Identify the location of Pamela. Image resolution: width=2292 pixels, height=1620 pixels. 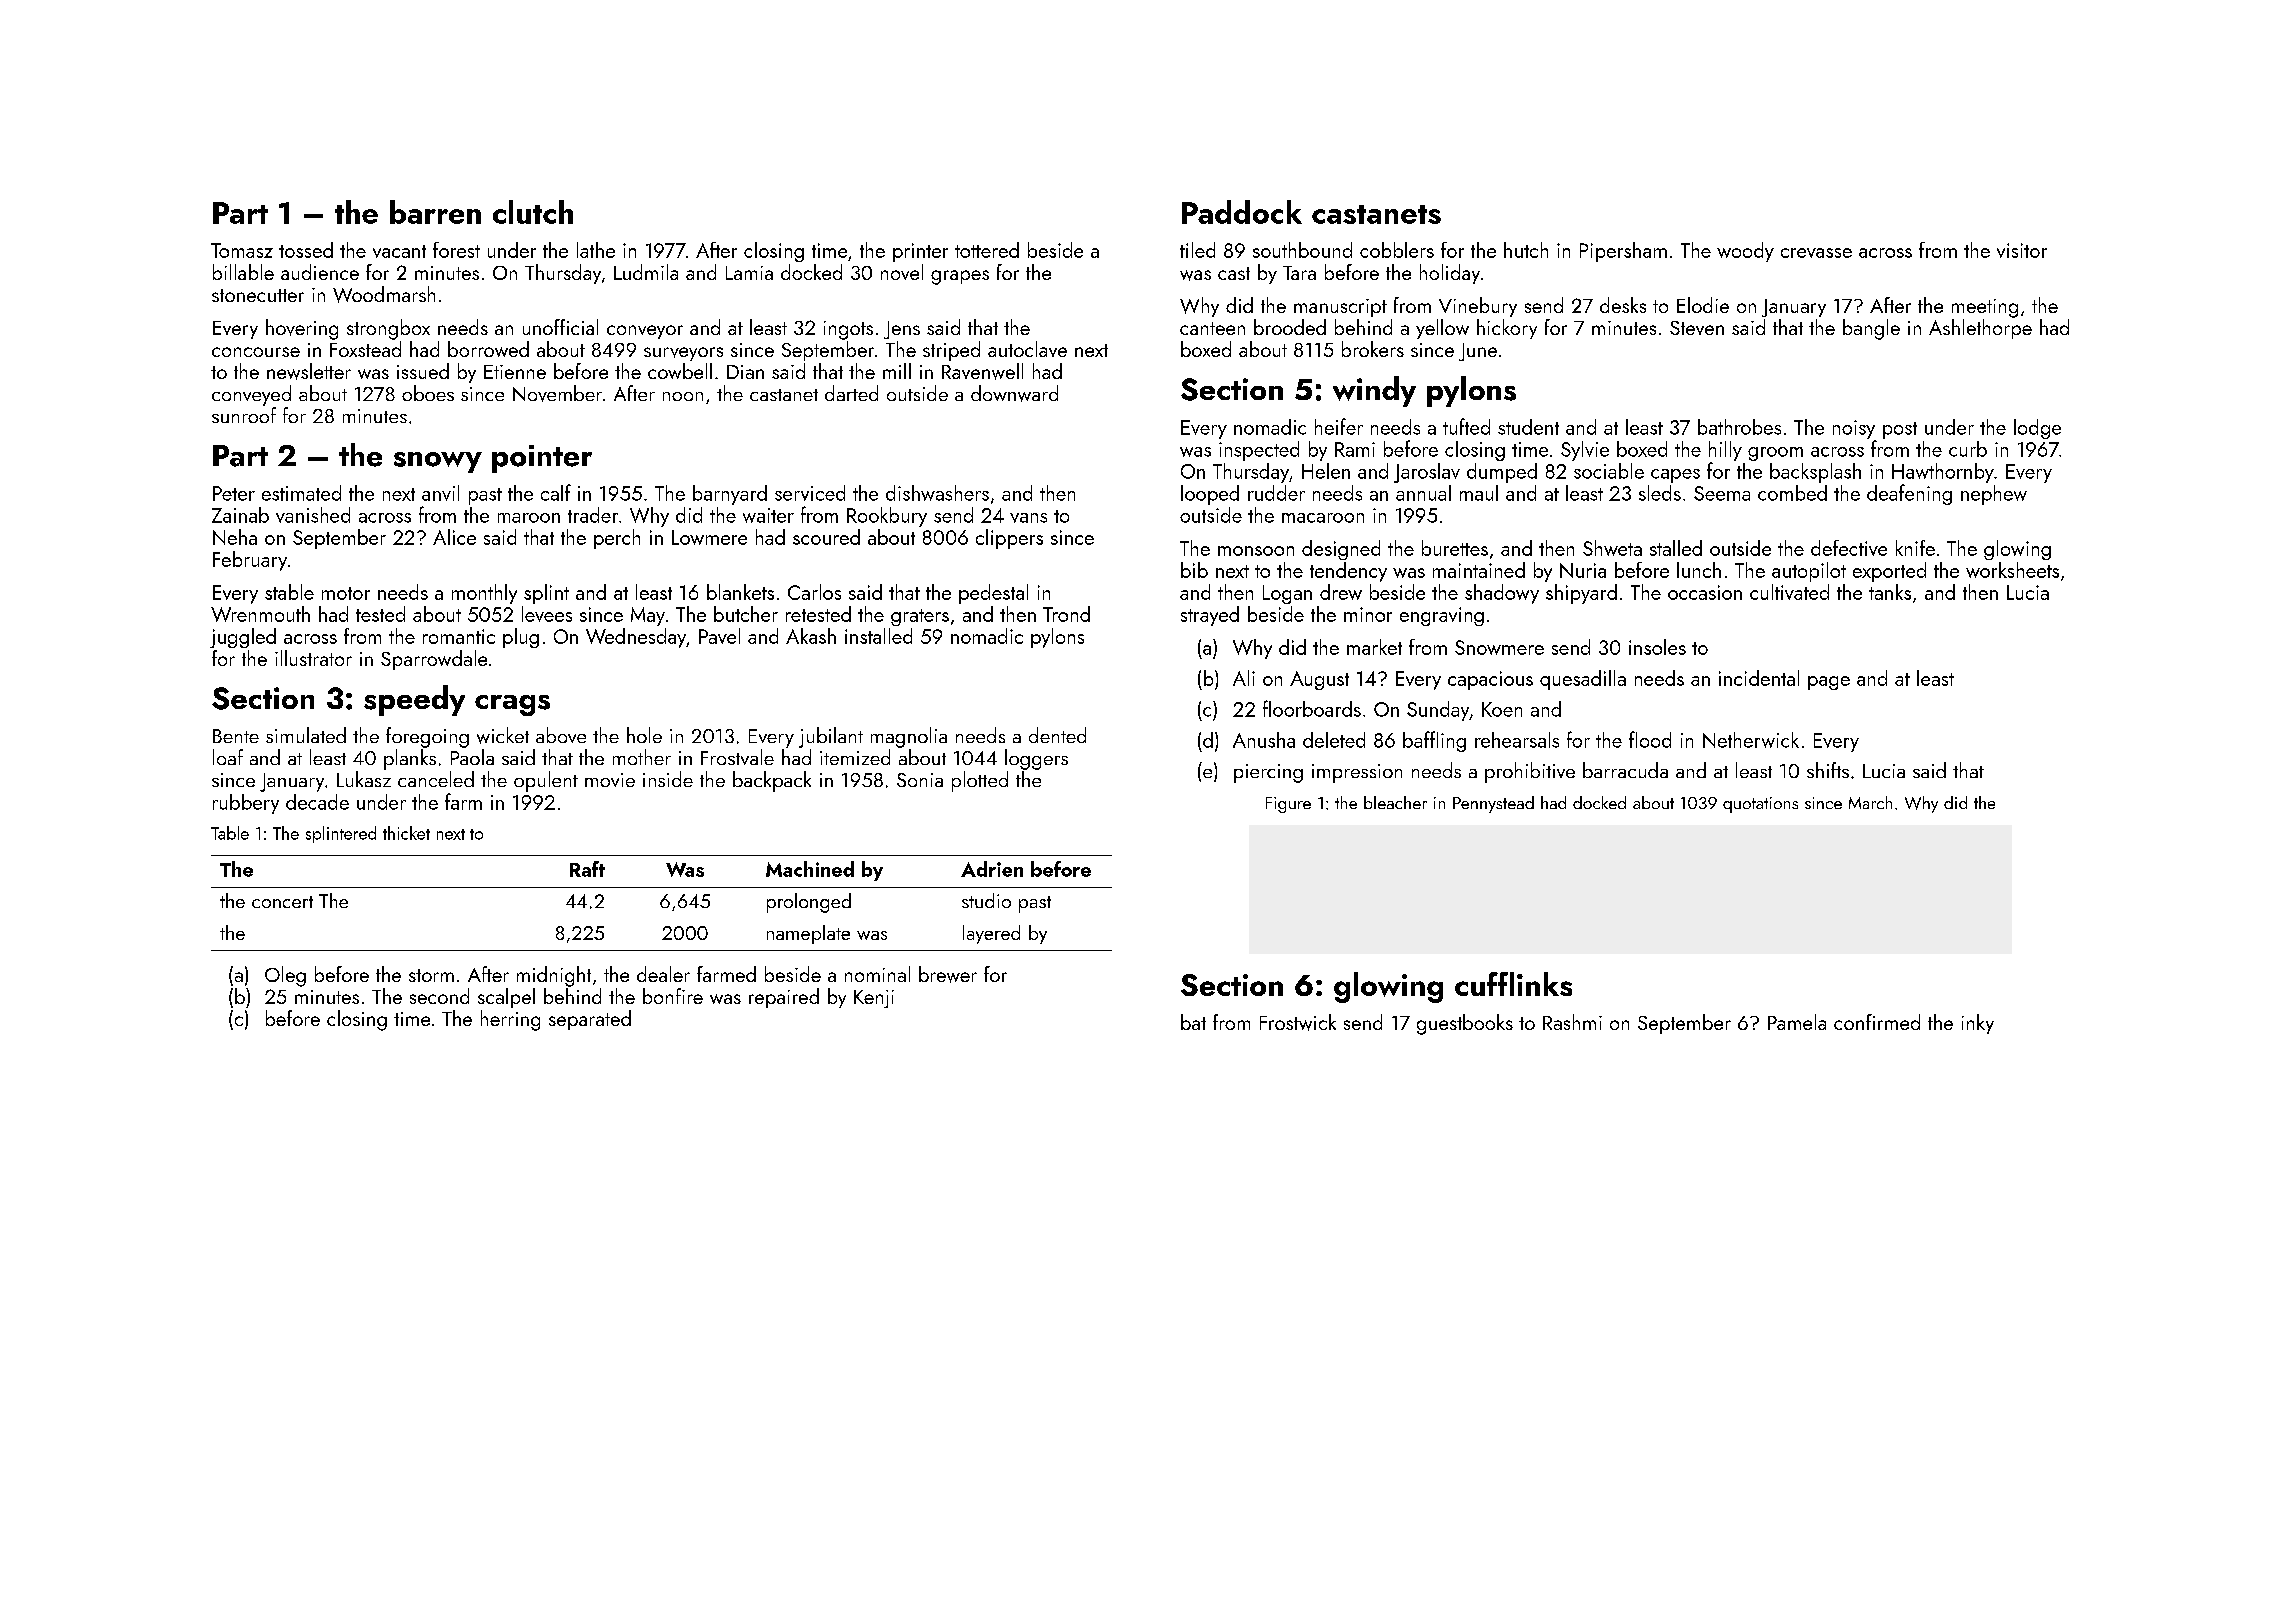
(1797, 1022).
